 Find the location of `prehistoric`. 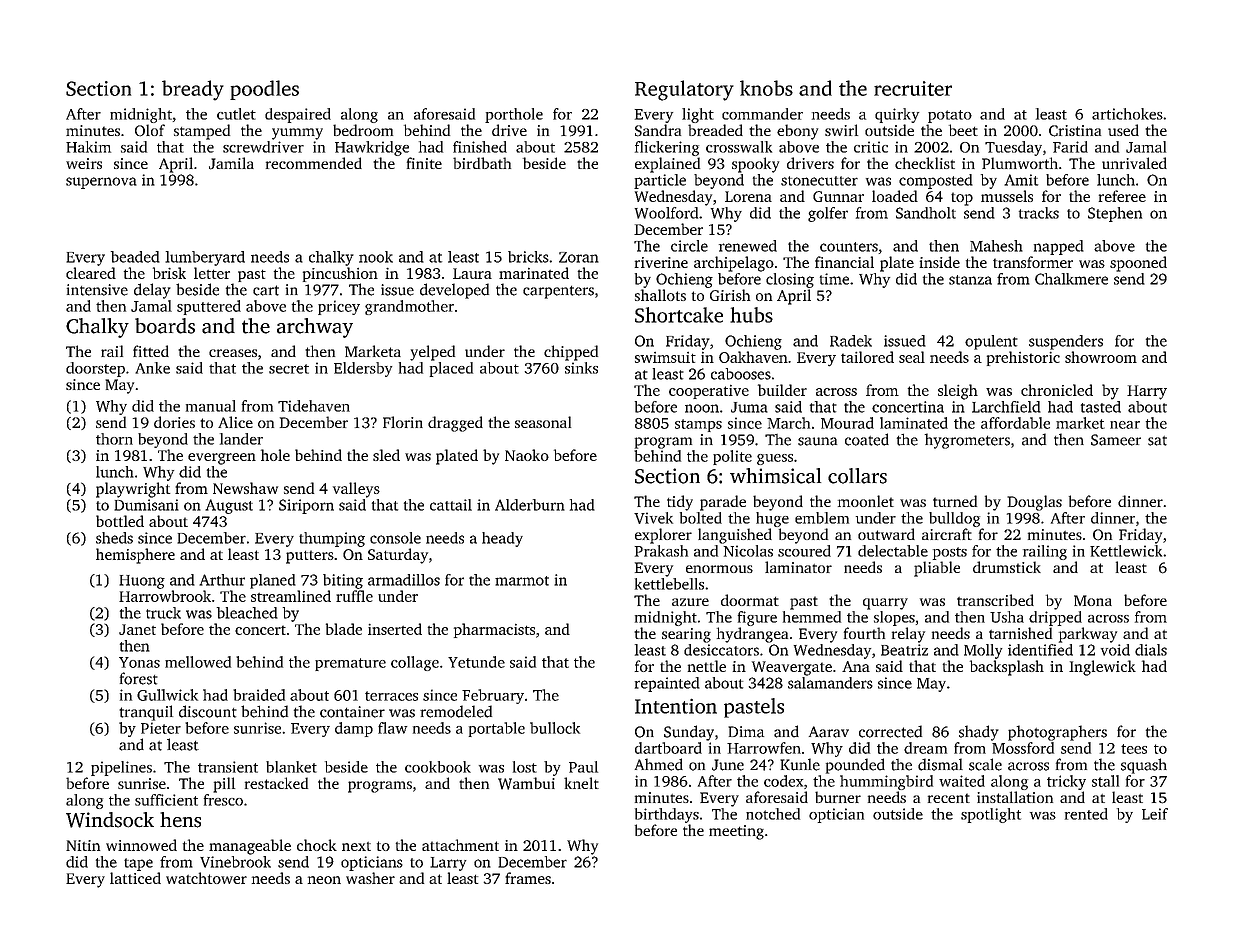

prehistoric is located at coordinates (1023, 358).
